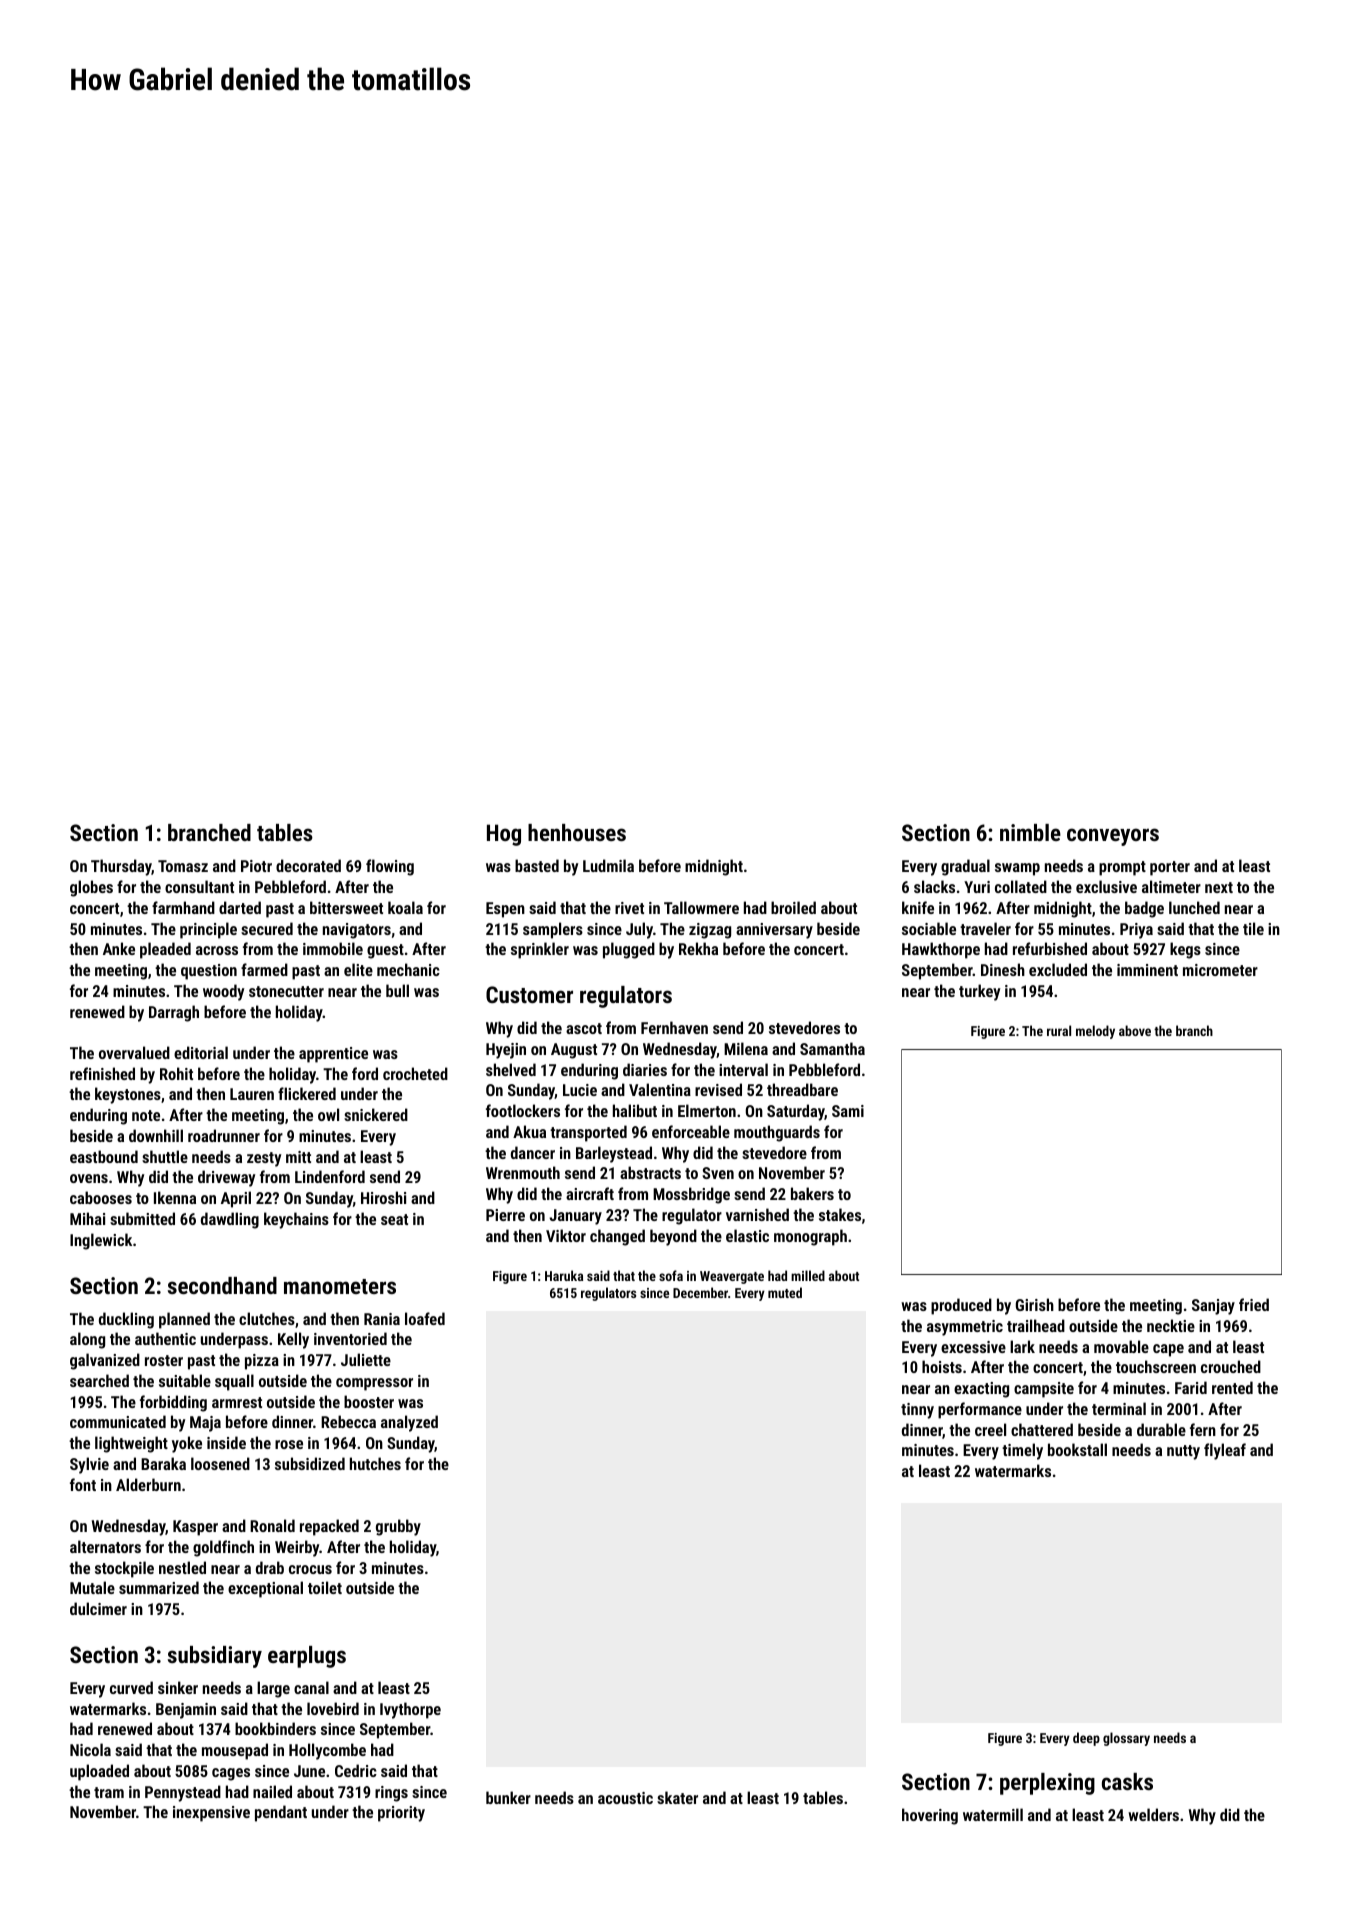 The height and width of the page is (1912, 1352). What do you see at coordinates (553, 930) in the page?
I see `samplers` at bounding box center [553, 930].
